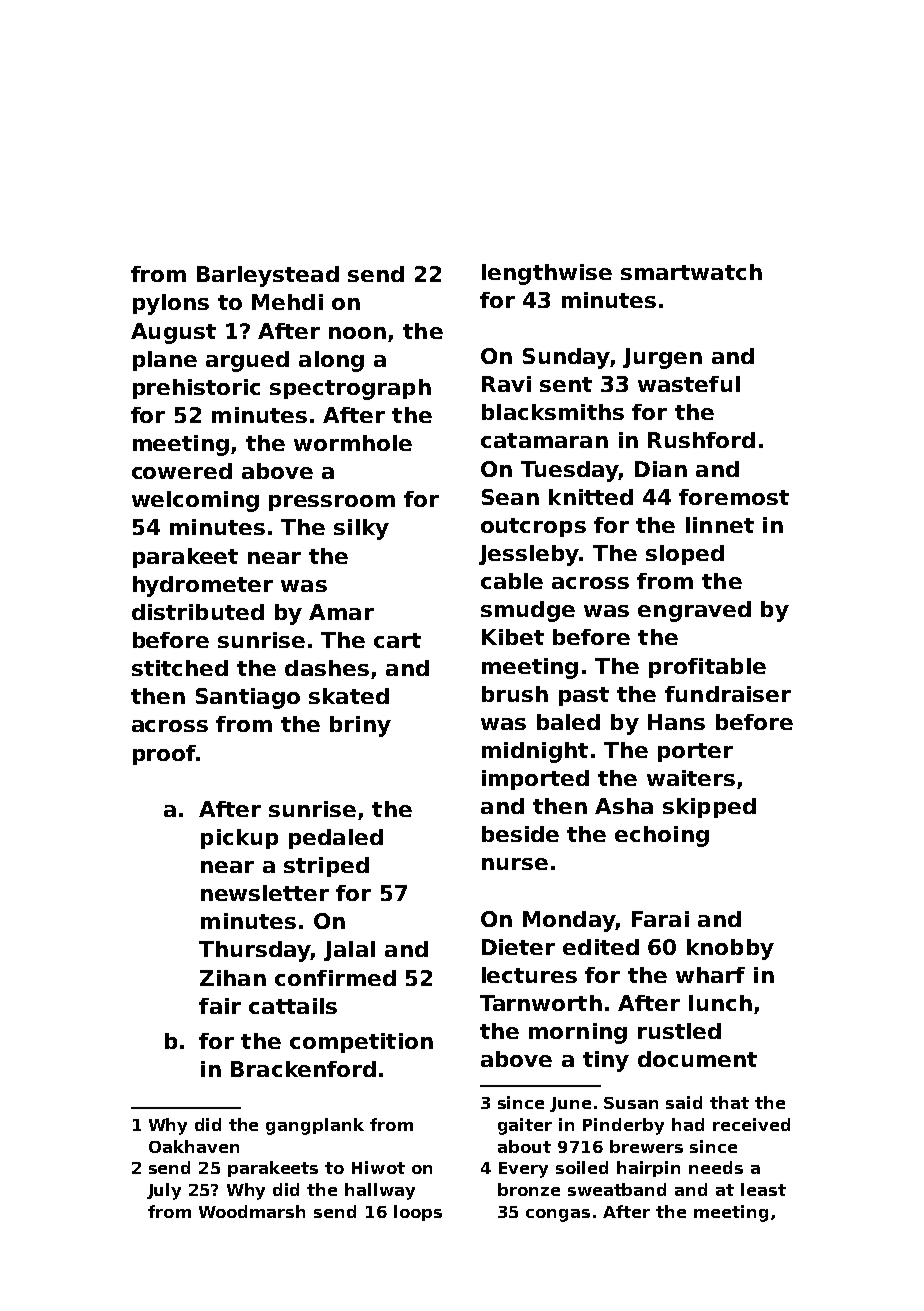 This page has width=924, height=1311. What do you see at coordinates (584, 696) in the page?
I see `past` at bounding box center [584, 696].
